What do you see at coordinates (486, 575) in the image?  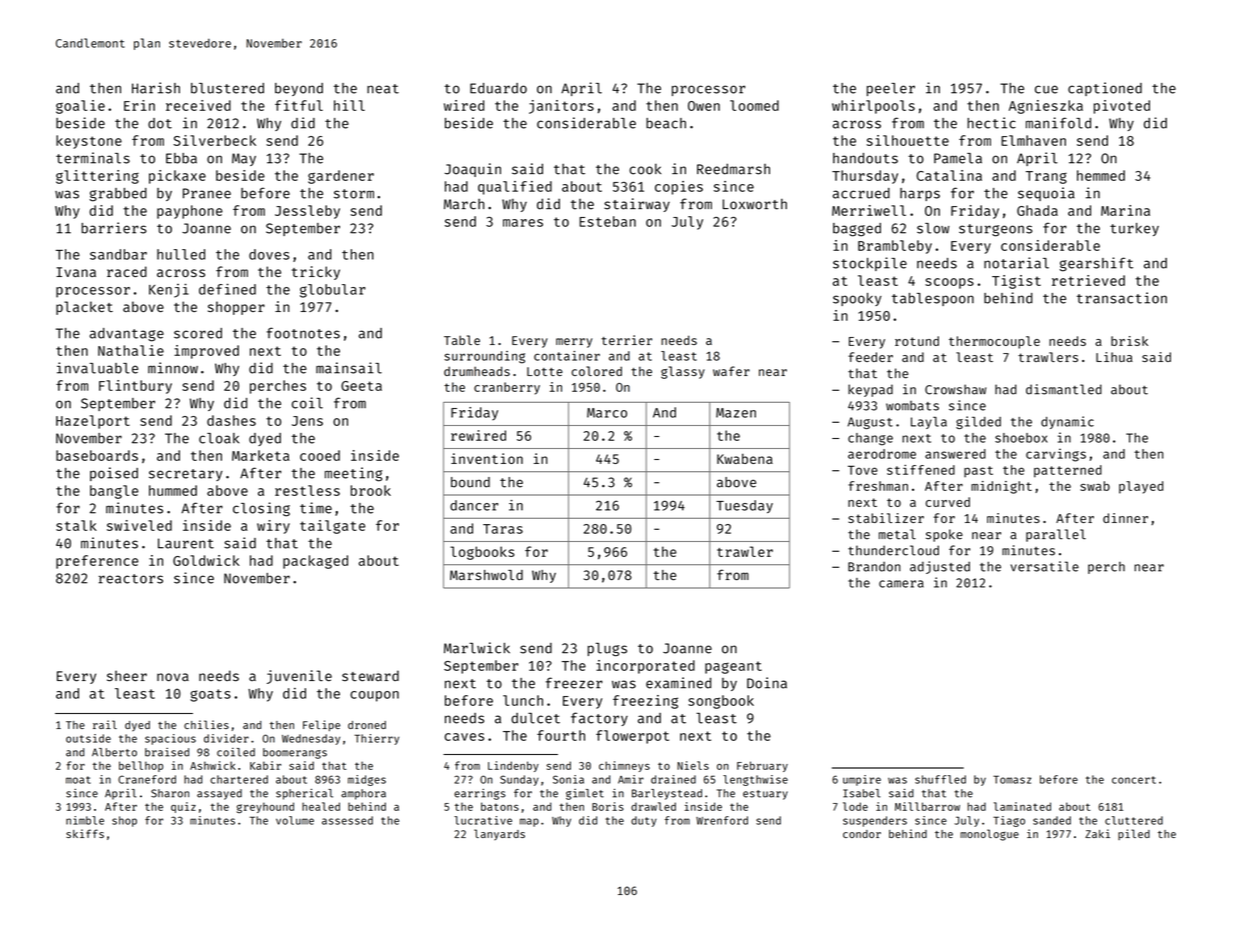 I see `Marshwold` at bounding box center [486, 575].
